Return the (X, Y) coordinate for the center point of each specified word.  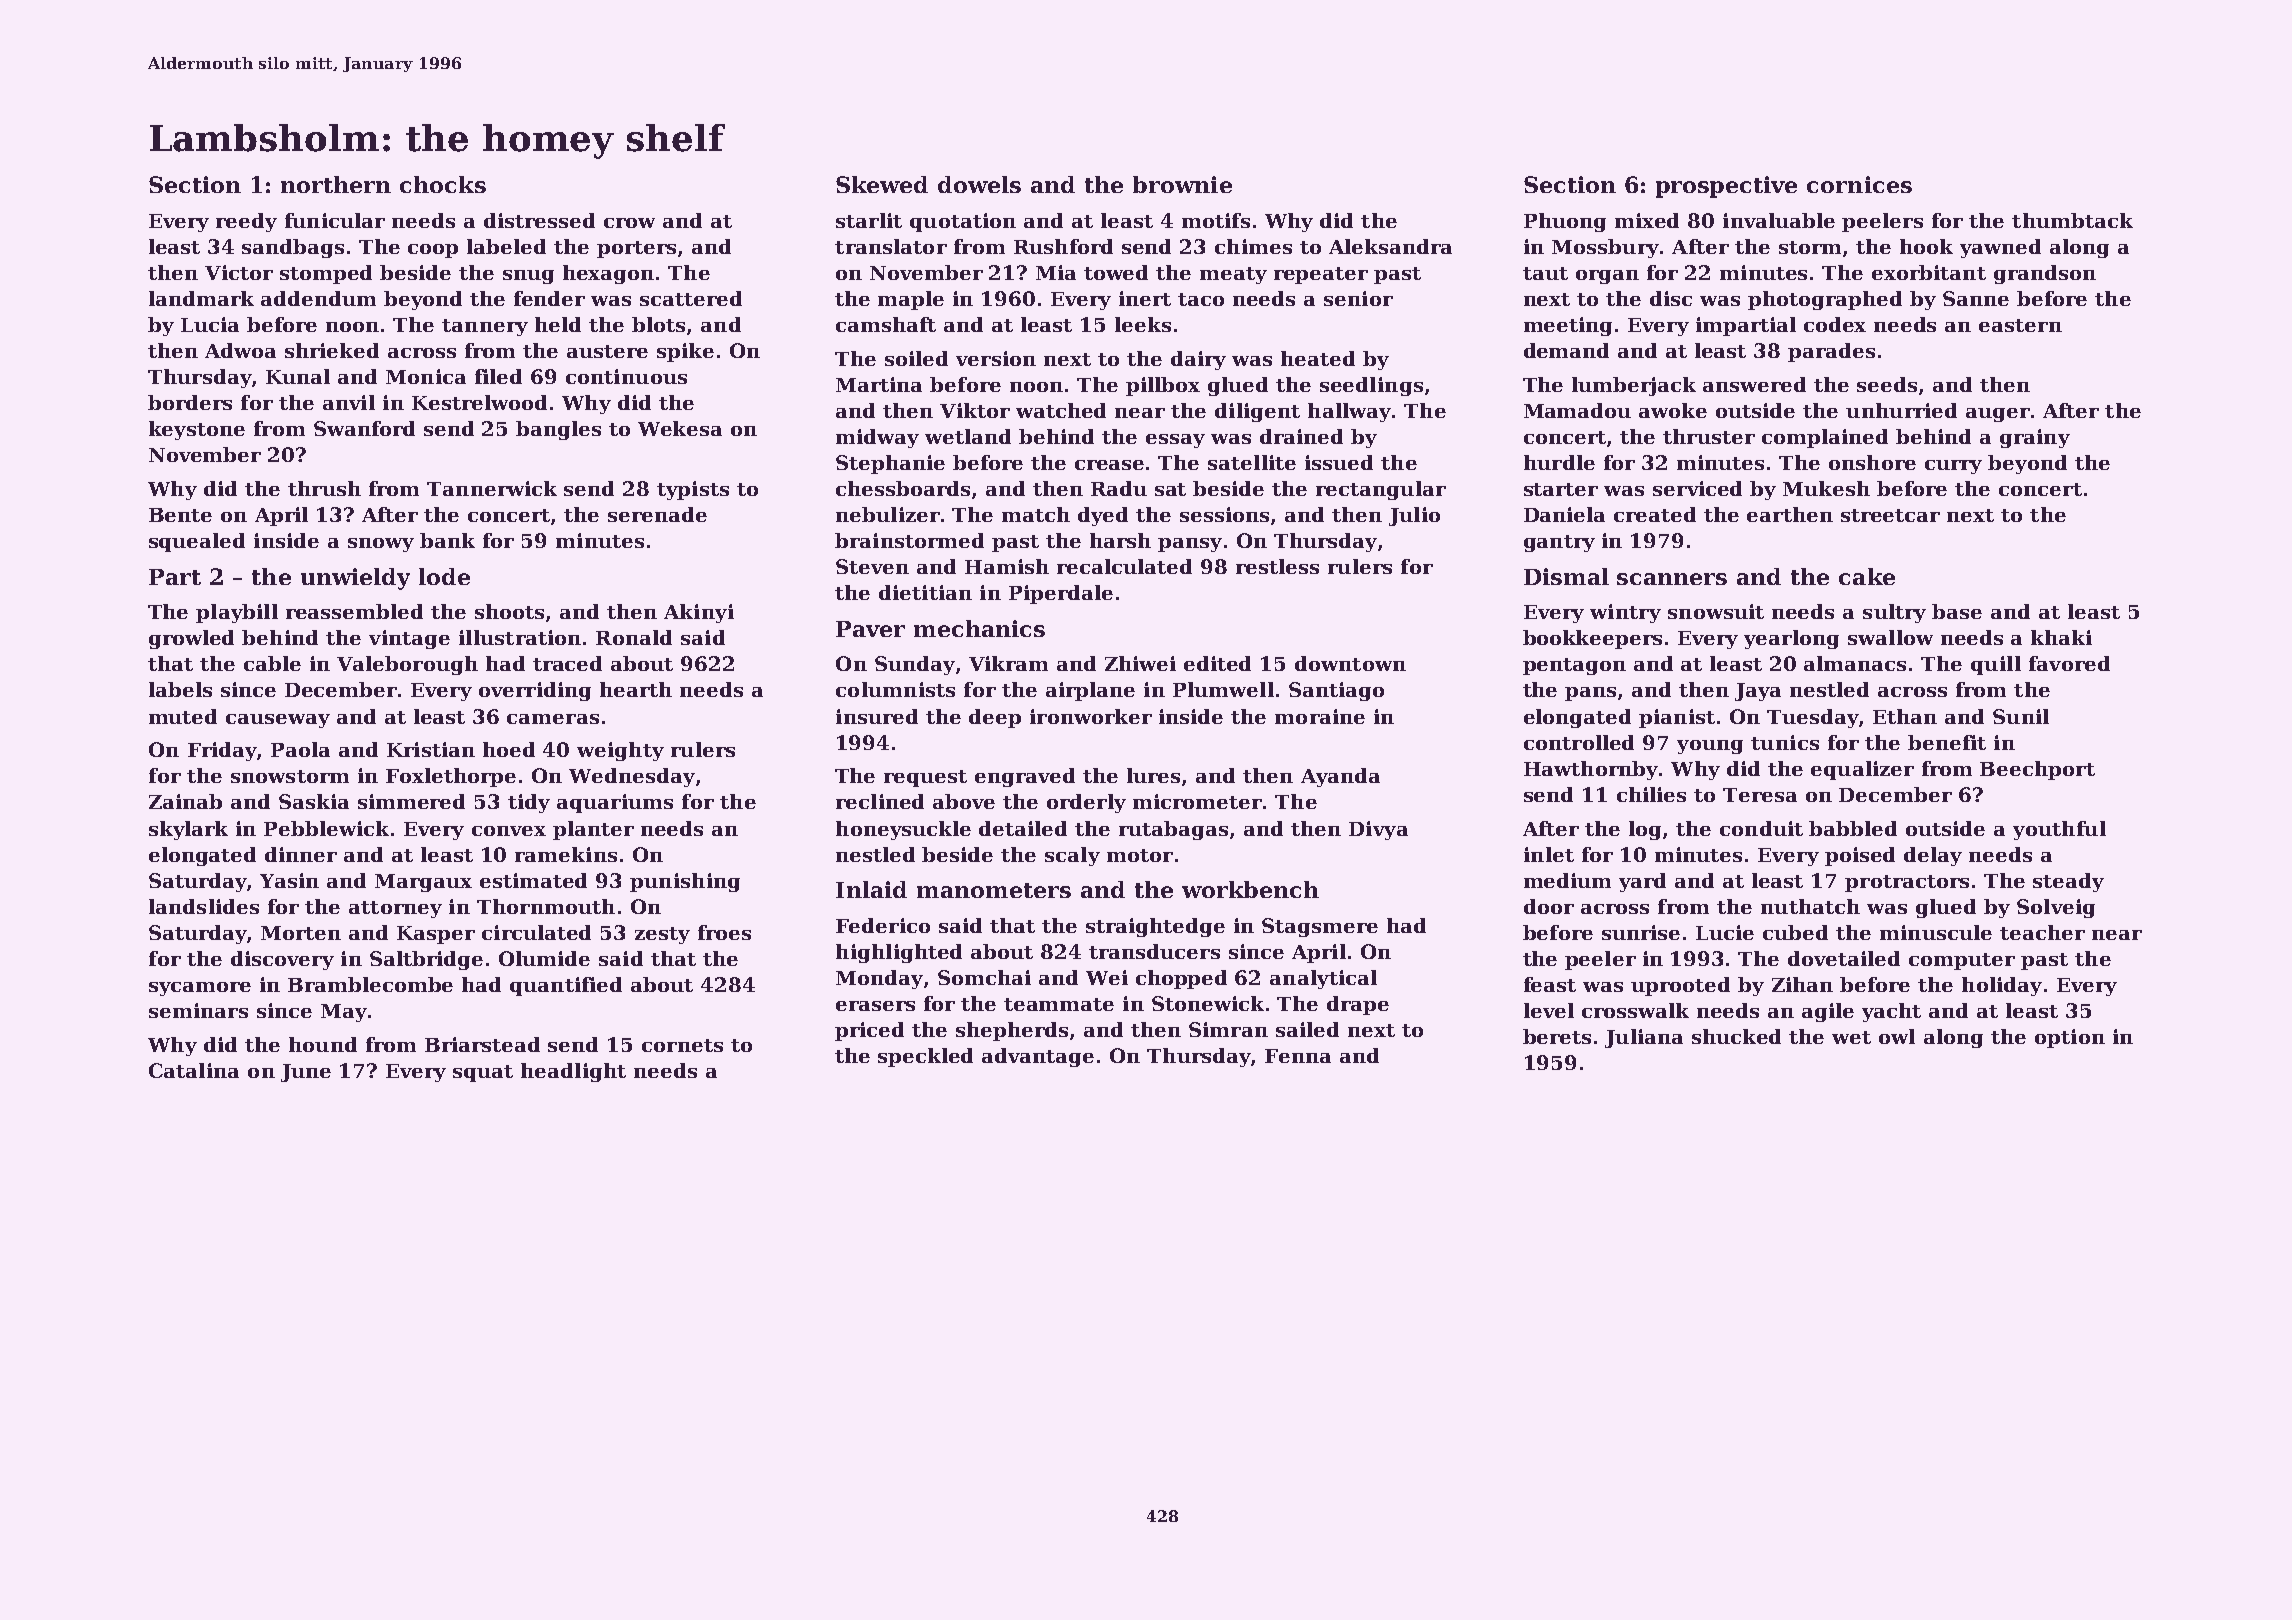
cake (1867, 576)
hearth (636, 689)
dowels (979, 184)
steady (2068, 882)
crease (1109, 465)
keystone (197, 430)
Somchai (984, 977)
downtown (1350, 663)
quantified (566, 986)
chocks (443, 184)
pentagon (1574, 666)
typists (693, 490)
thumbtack (2072, 220)
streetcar (1890, 515)
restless (1277, 566)
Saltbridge (426, 960)
